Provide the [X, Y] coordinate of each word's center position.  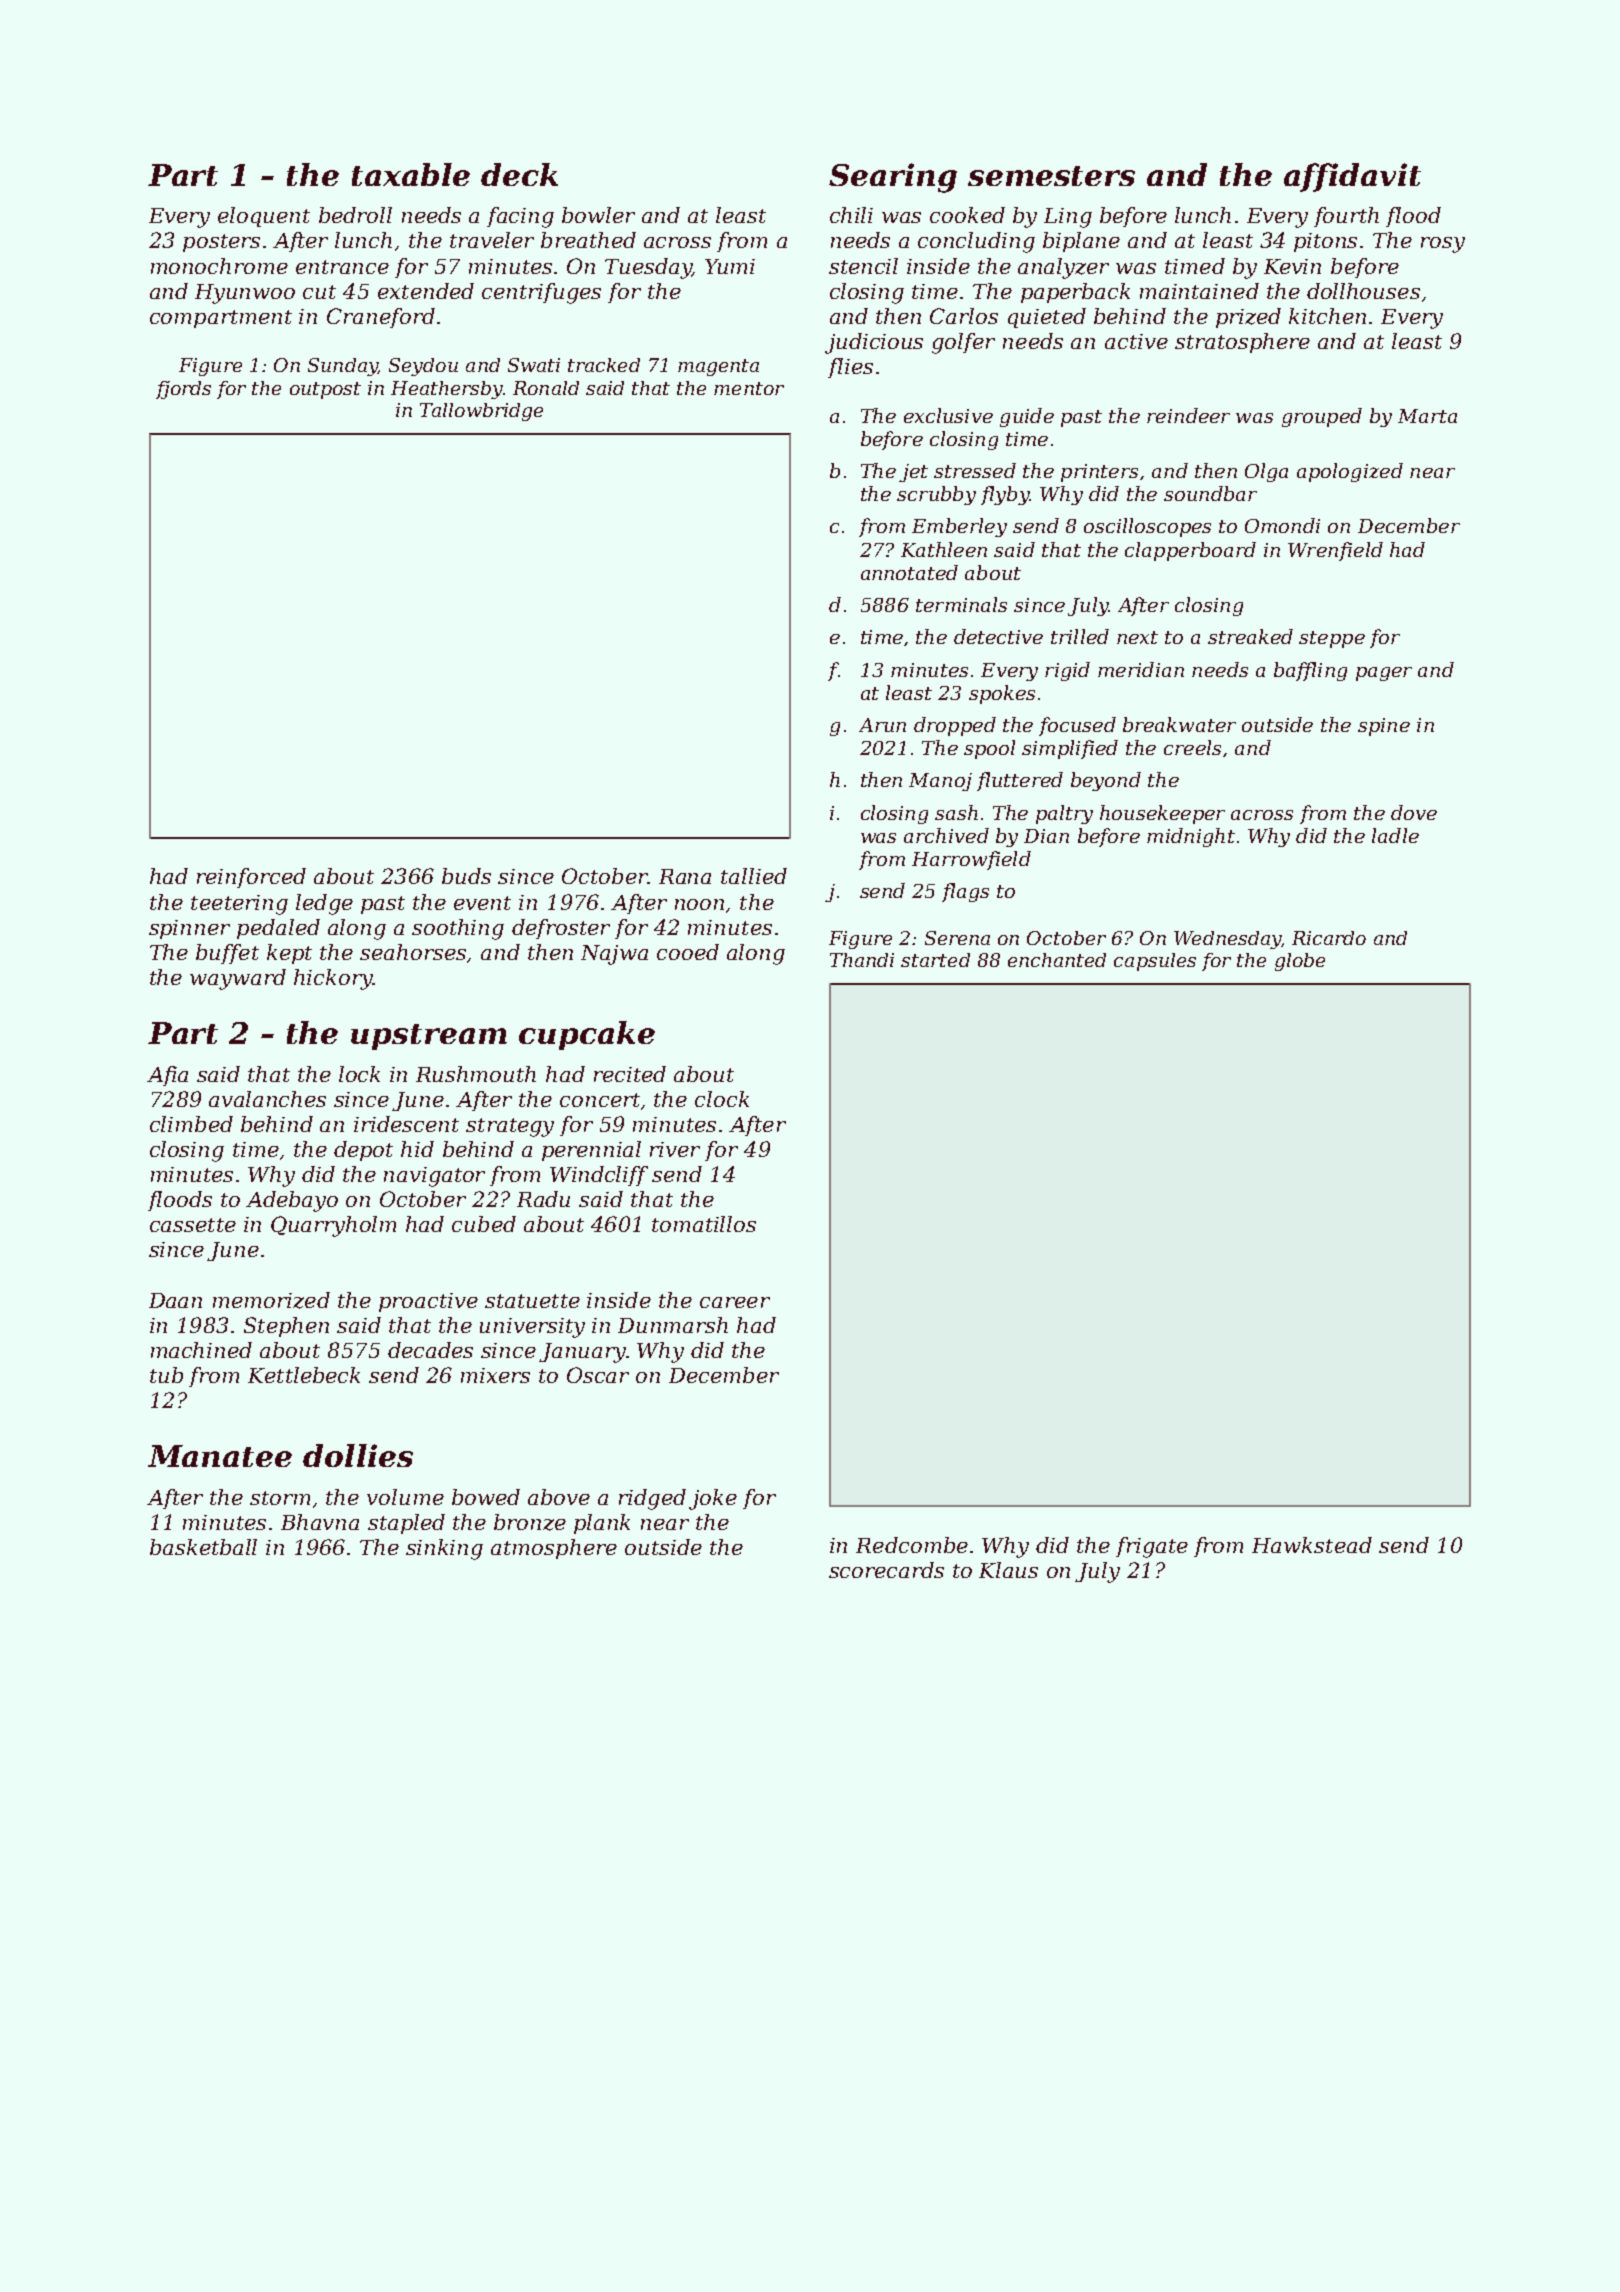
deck [519, 174]
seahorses [413, 952]
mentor [749, 388]
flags [965, 892]
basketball [203, 1547]
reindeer [1188, 415]
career [735, 1302]
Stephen [286, 1327]
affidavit [1352, 177]
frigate [1152, 1547]
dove [1414, 812]
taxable [411, 174]
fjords [183, 390]
